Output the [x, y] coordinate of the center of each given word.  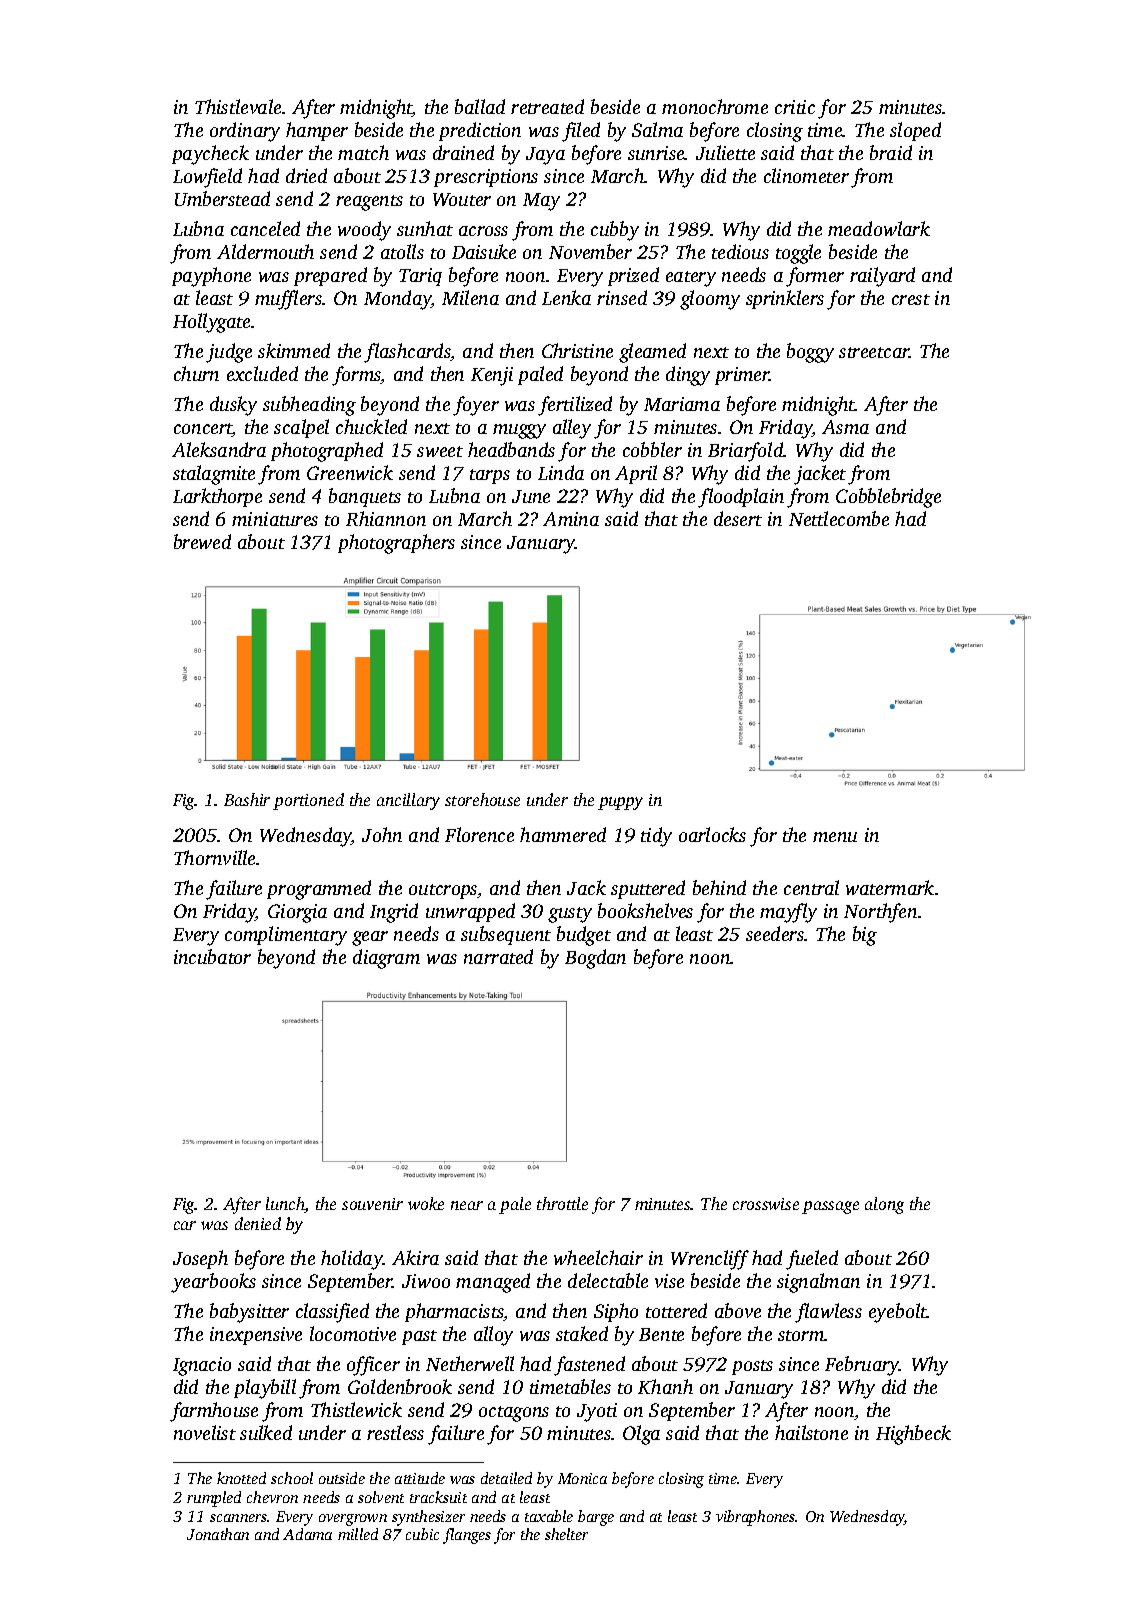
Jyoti [597, 1412]
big [865, 936]
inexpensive [256, 1336]
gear [370, 938]
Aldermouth [265, 251]
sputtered [648, 889]
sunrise [656, 153]
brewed [202, 541]
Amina [571, 519]
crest [911, 299]
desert [738, 518]
